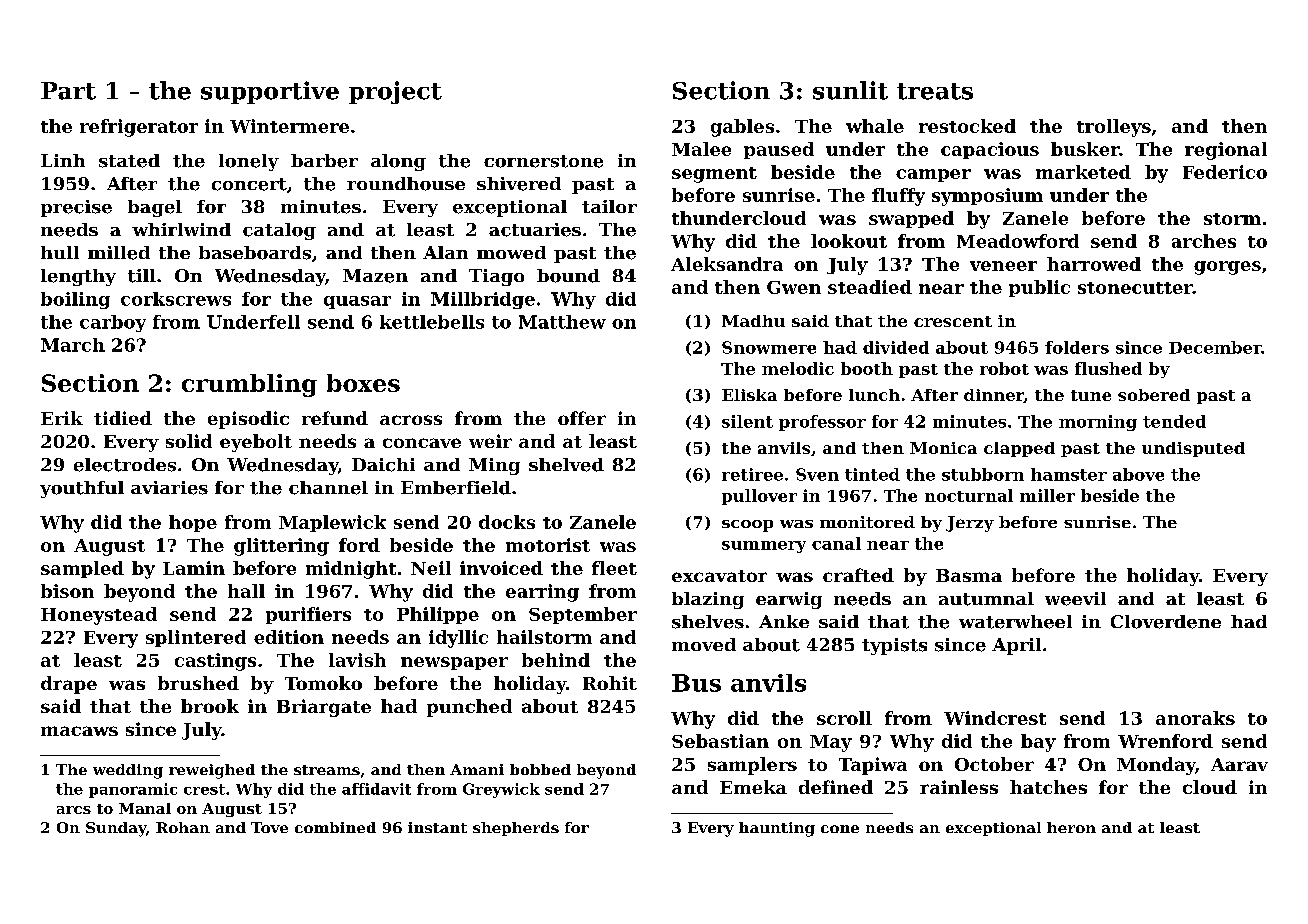 The width and height of the screenshot is (1308, 924). What do you see at coordinates (1195, 718) in the screenshot?
I see `anoraks` at bounding box center [1195, 718].
